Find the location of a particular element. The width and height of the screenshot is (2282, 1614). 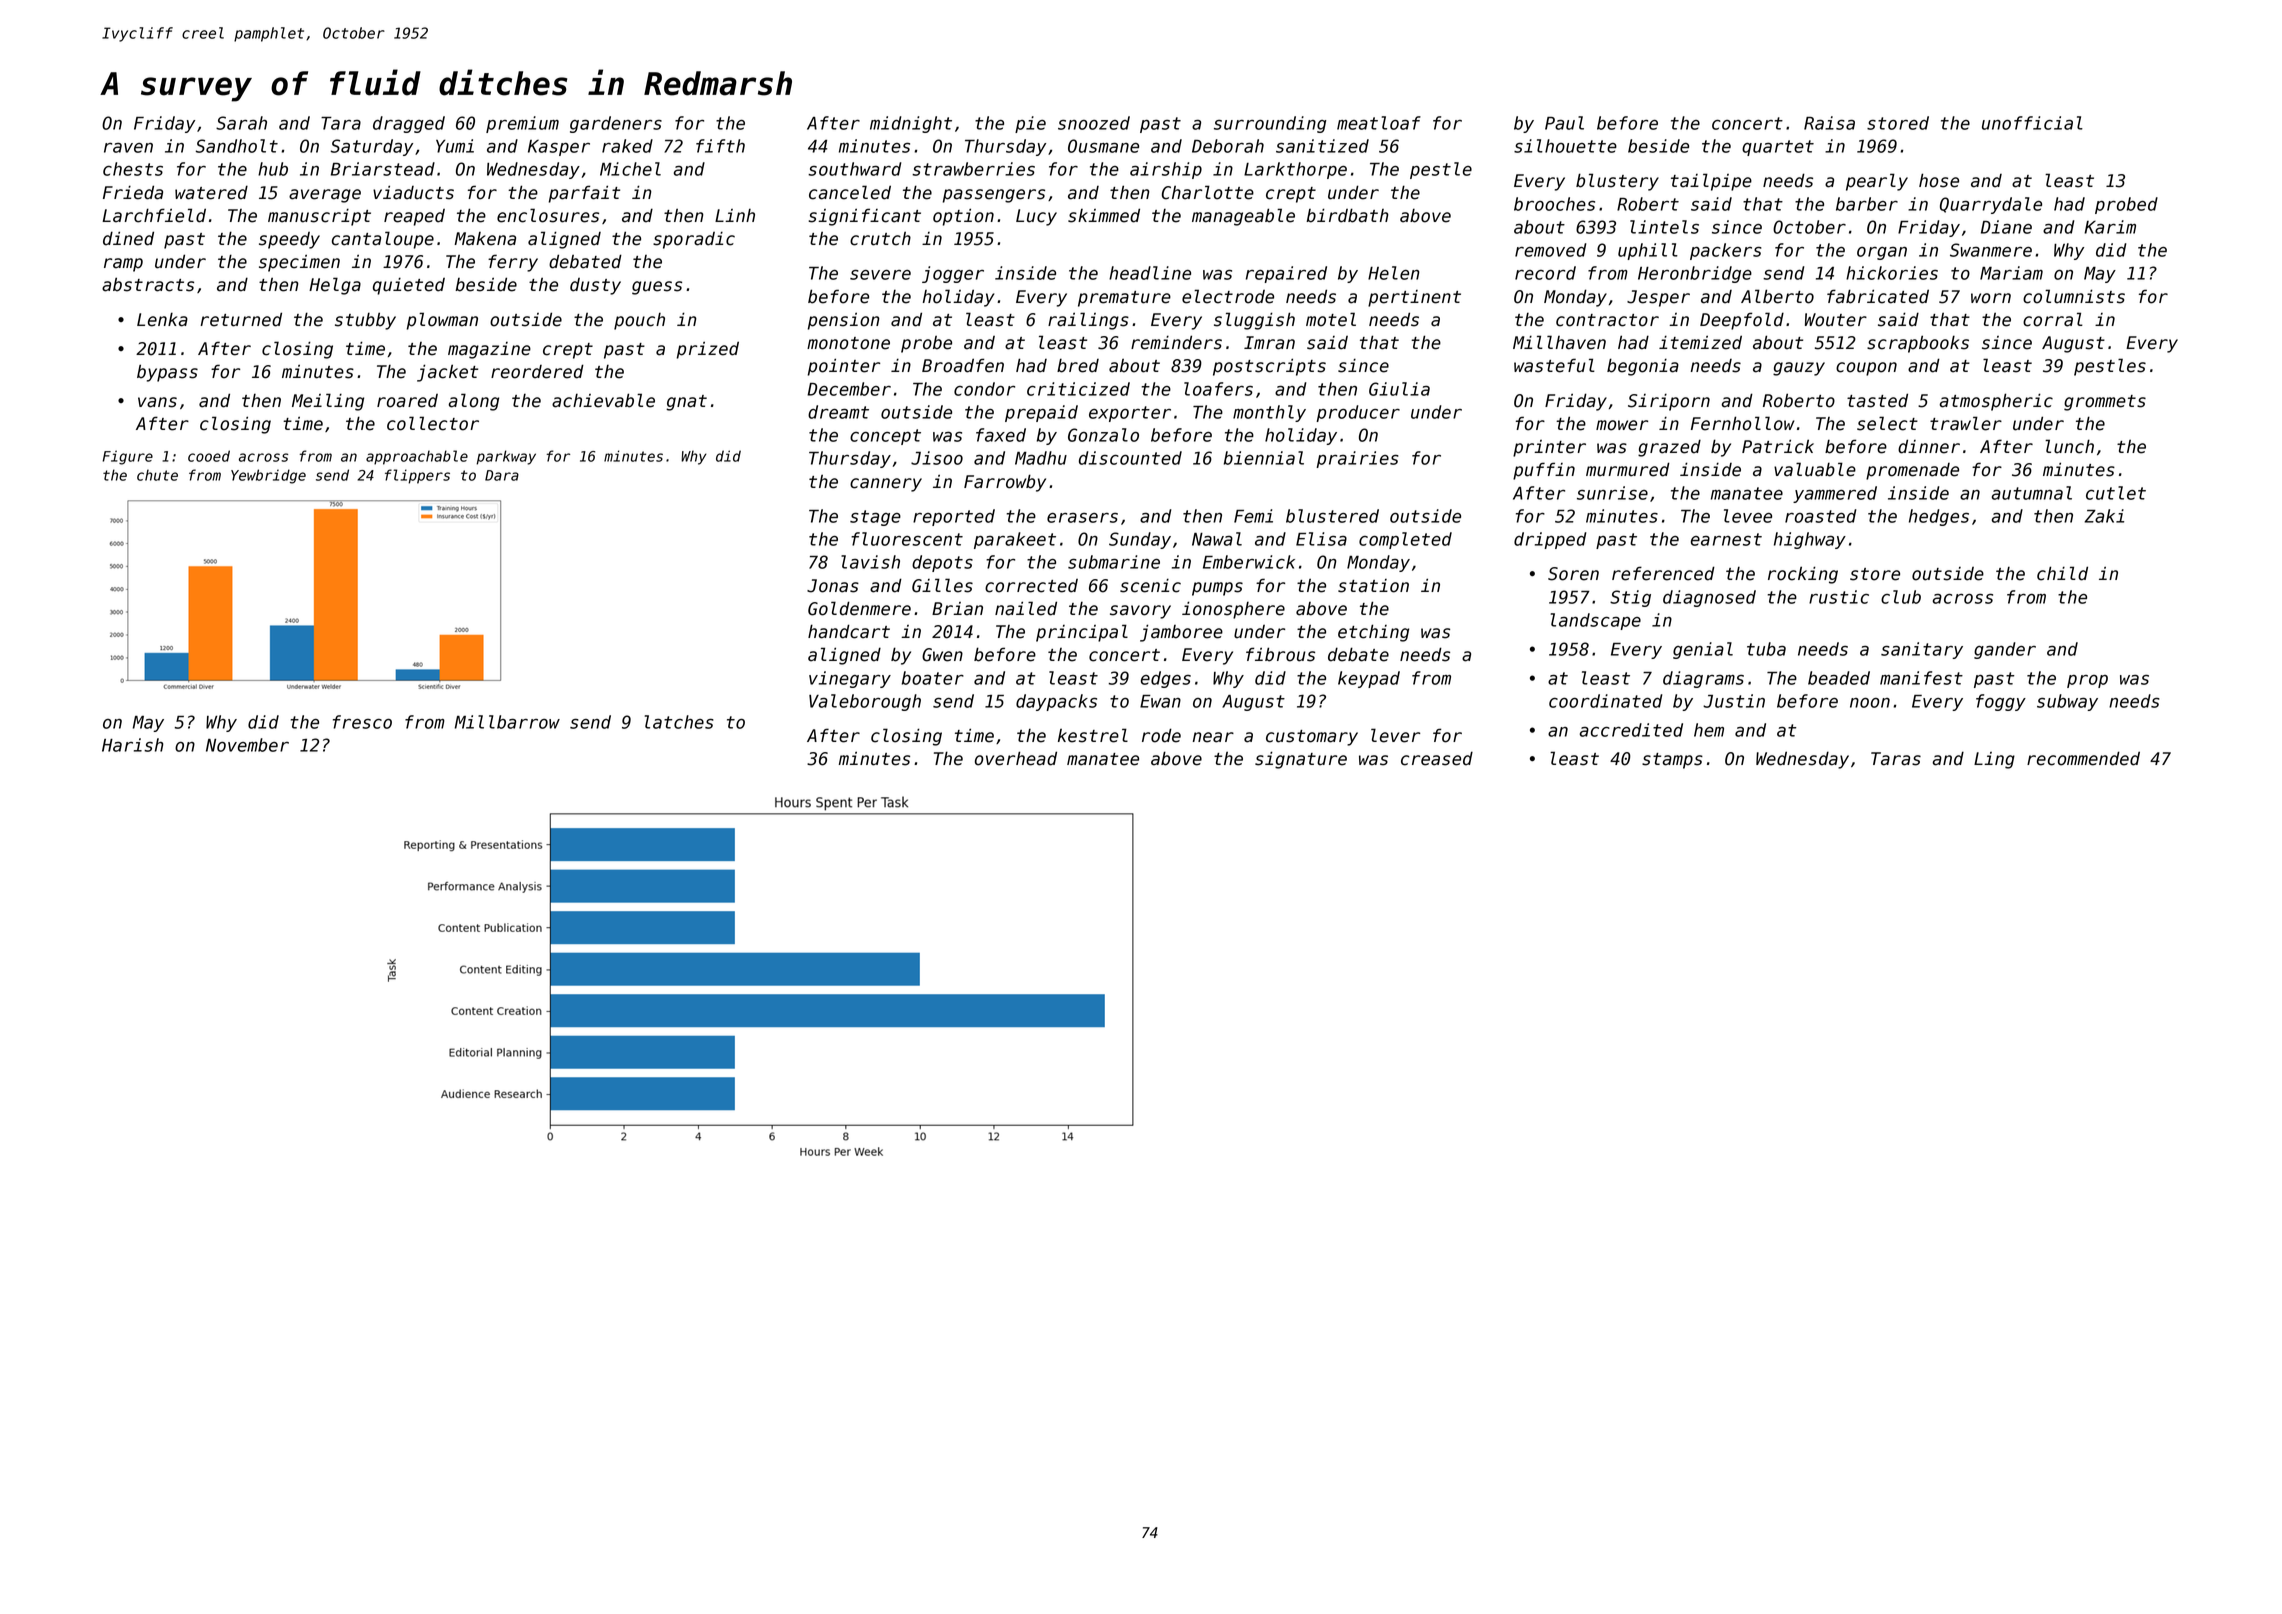

gardeners is located at coordinates (616, 124).
